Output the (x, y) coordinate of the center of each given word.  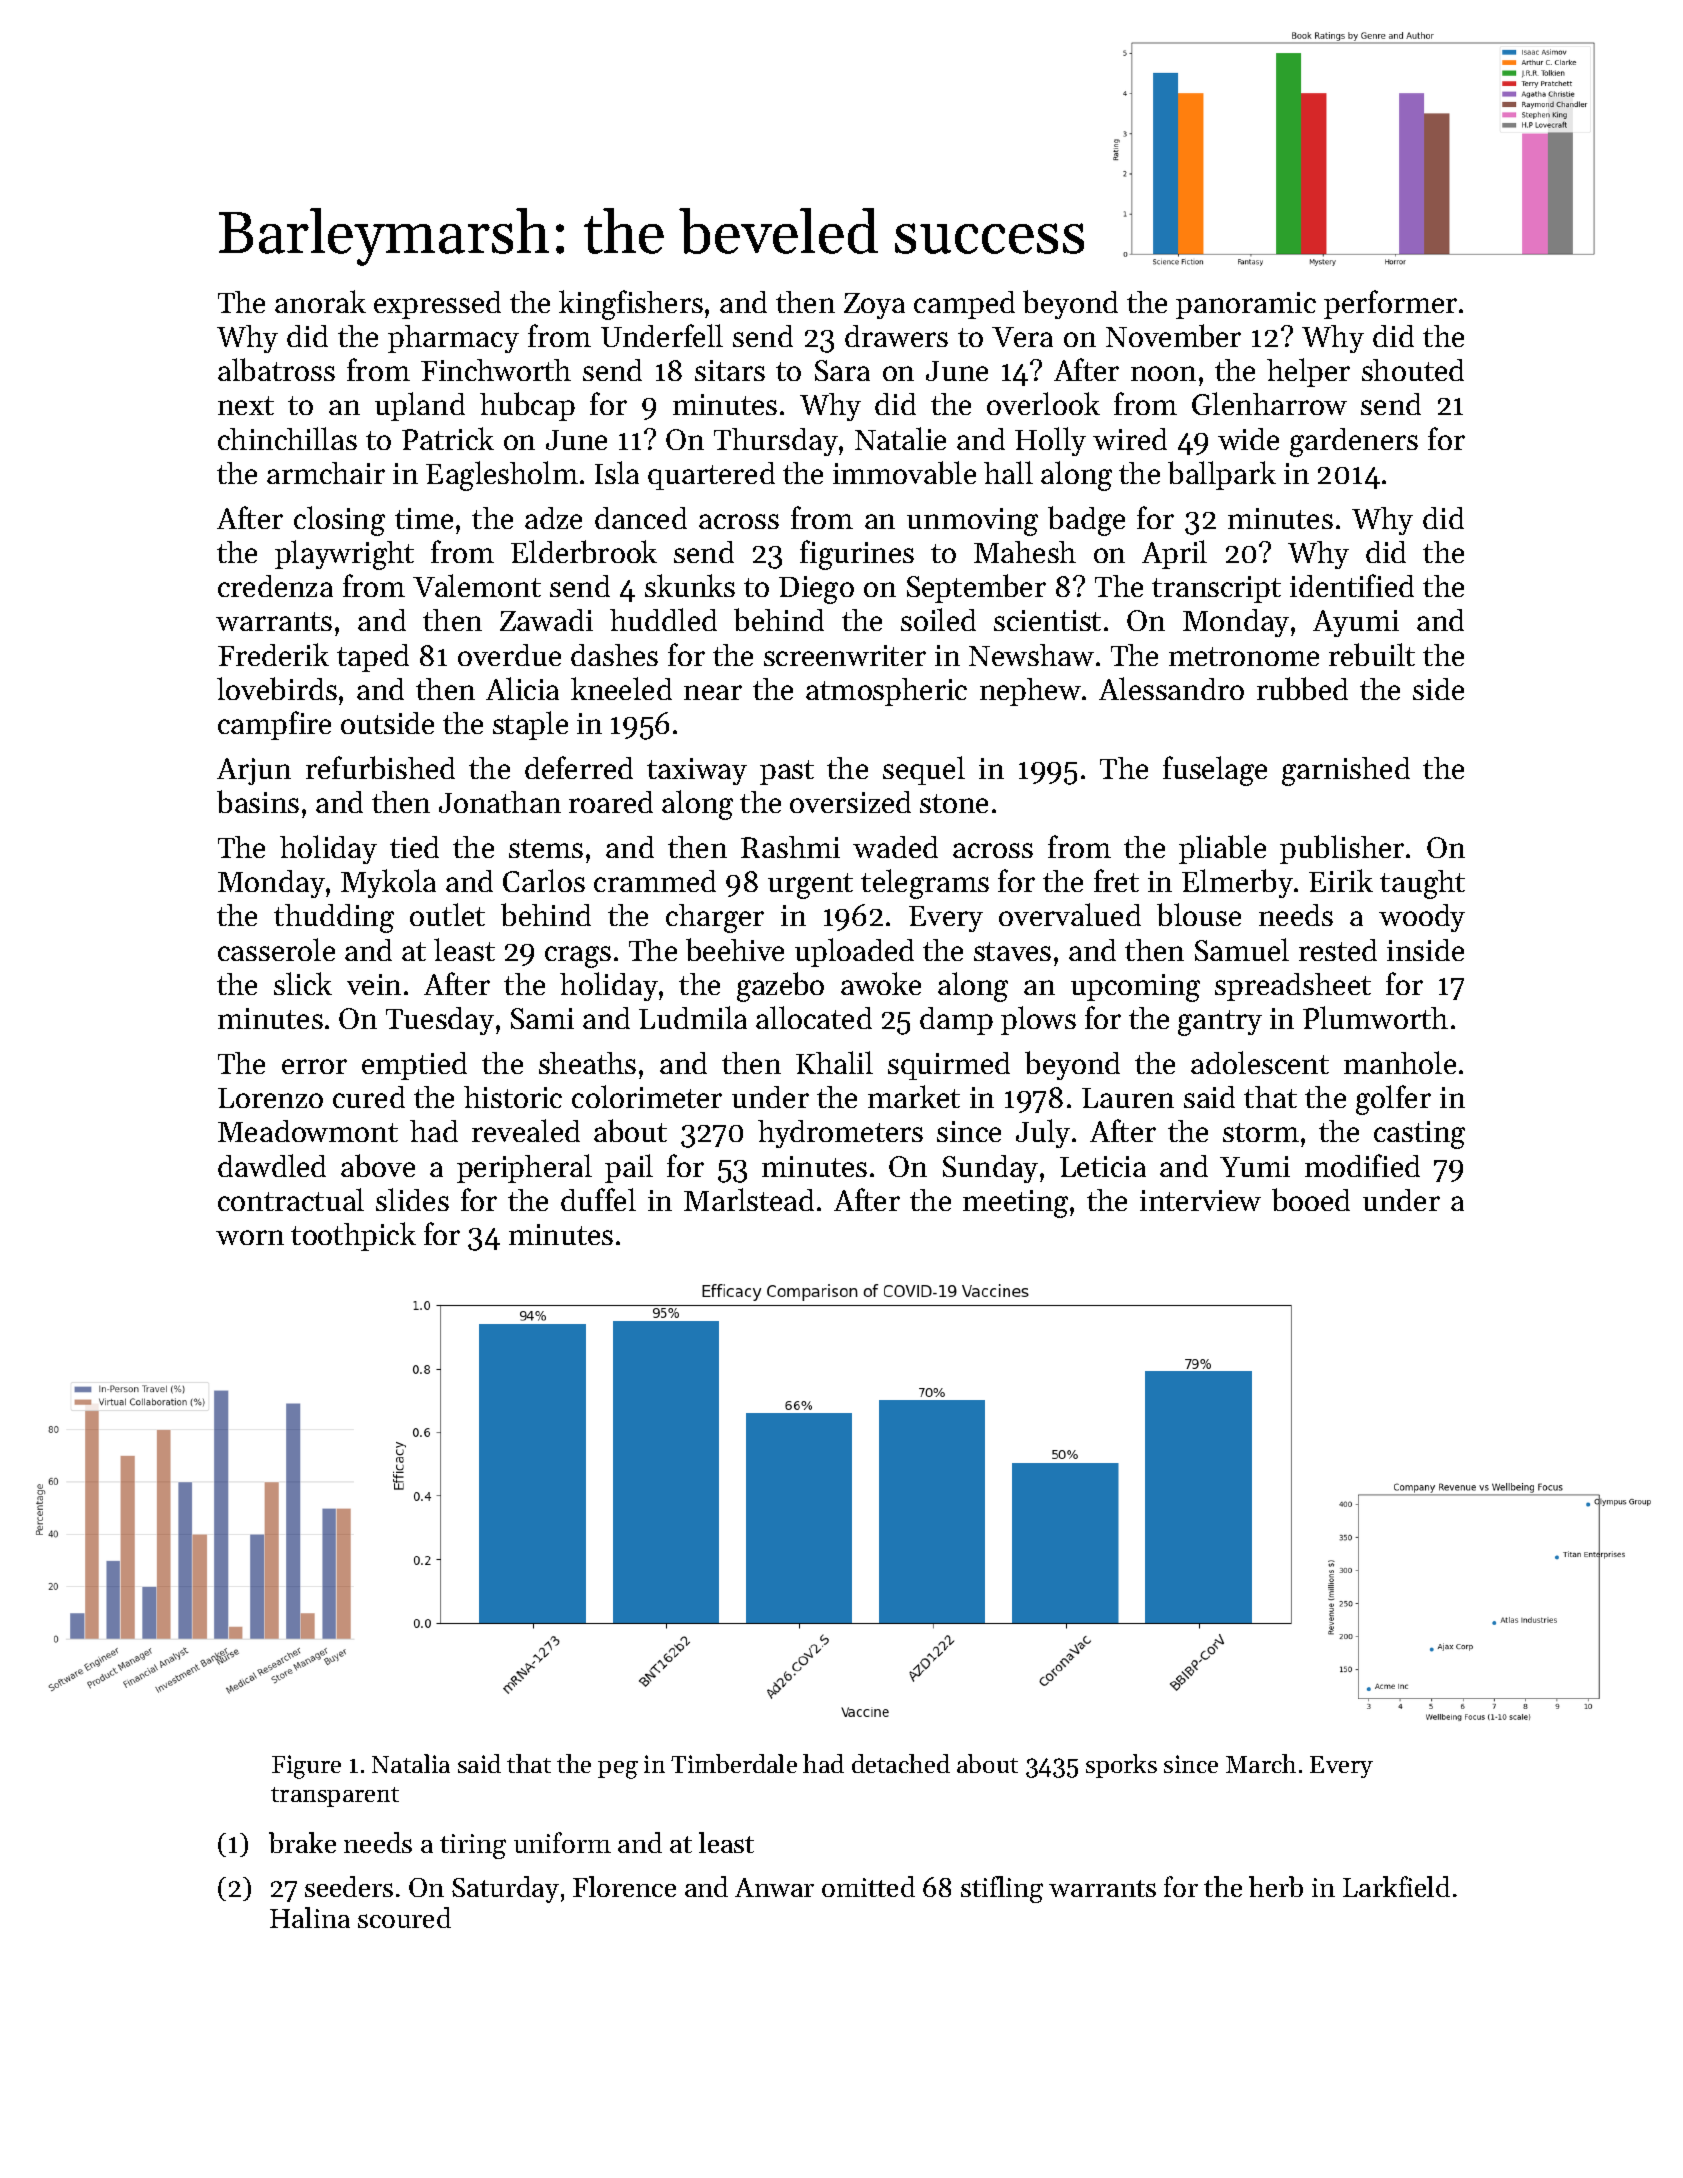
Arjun (254, 771)
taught (1422, 884)
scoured (404, 1917)
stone (954, 803)
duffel (598, 1199)
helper (1308, 372)
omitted (868, 1886)
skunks (690, 585)
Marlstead (749, 1199)
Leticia (1103, 1166)
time (424, 518)
